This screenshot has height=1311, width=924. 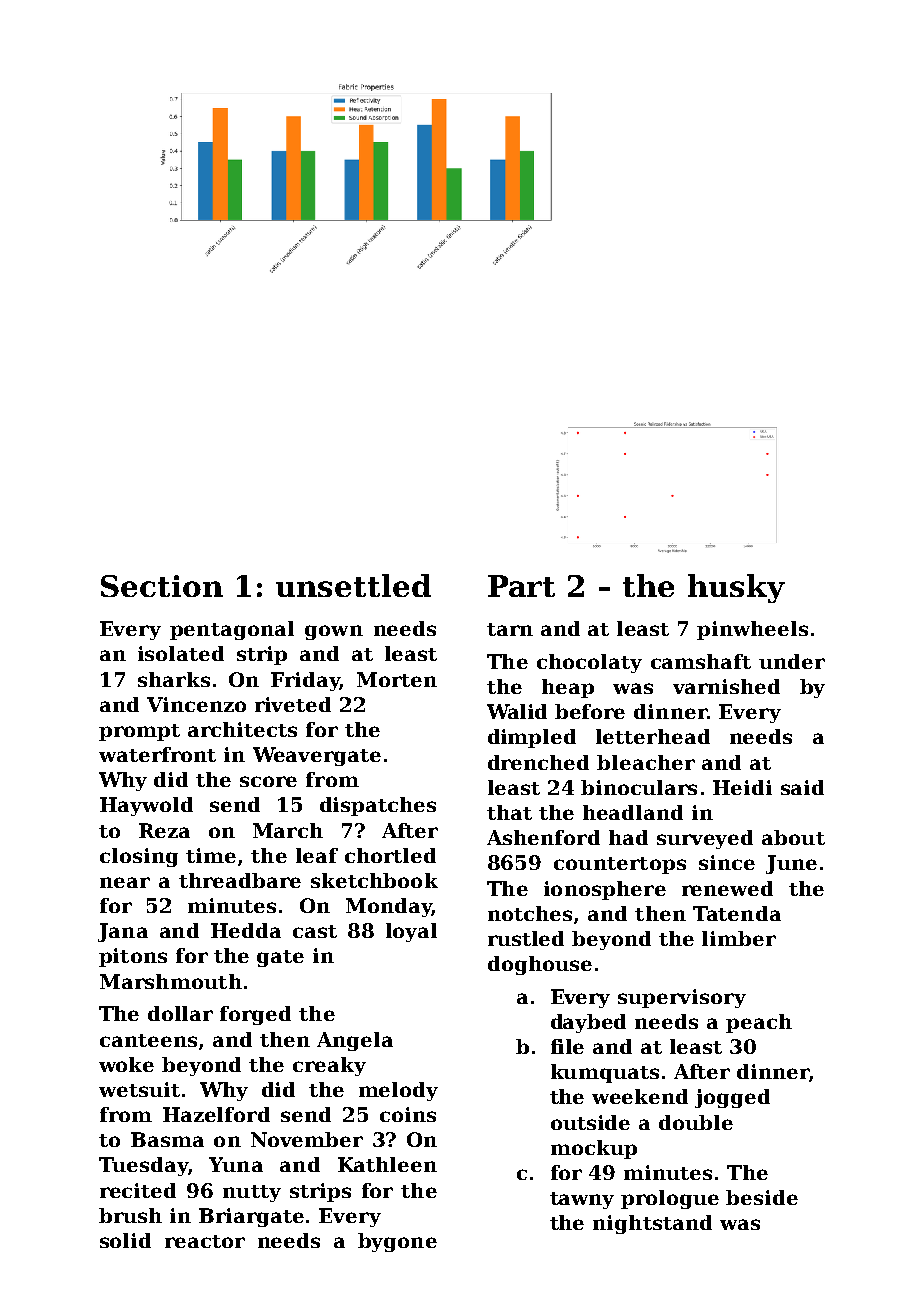 What do you see at coordinates (211, 855) in the screenshot?
I see `time` at bounding box center [211, 855].
